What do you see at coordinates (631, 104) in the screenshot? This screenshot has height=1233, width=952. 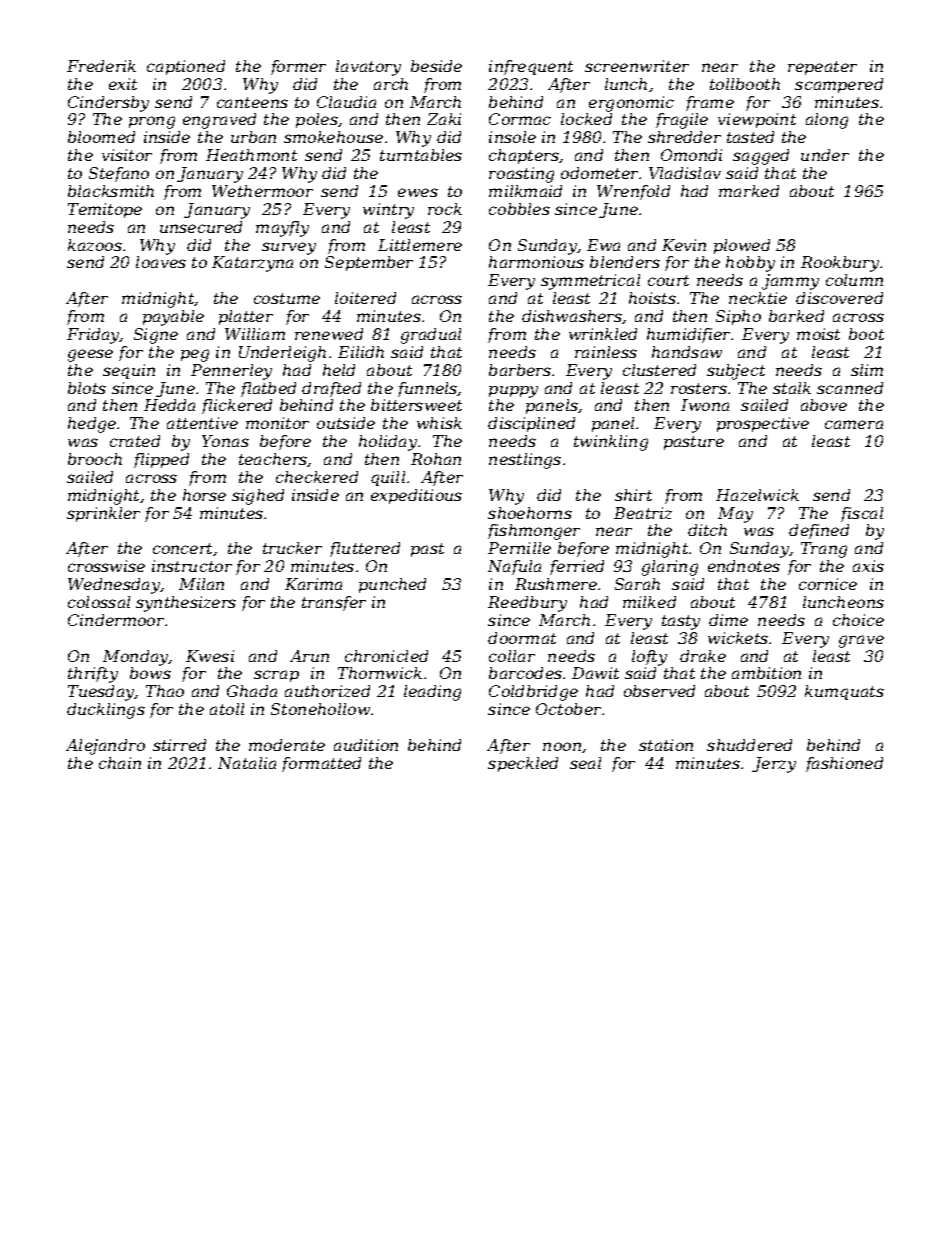 I see `ergonomic` at bounding box center [631, 104].
